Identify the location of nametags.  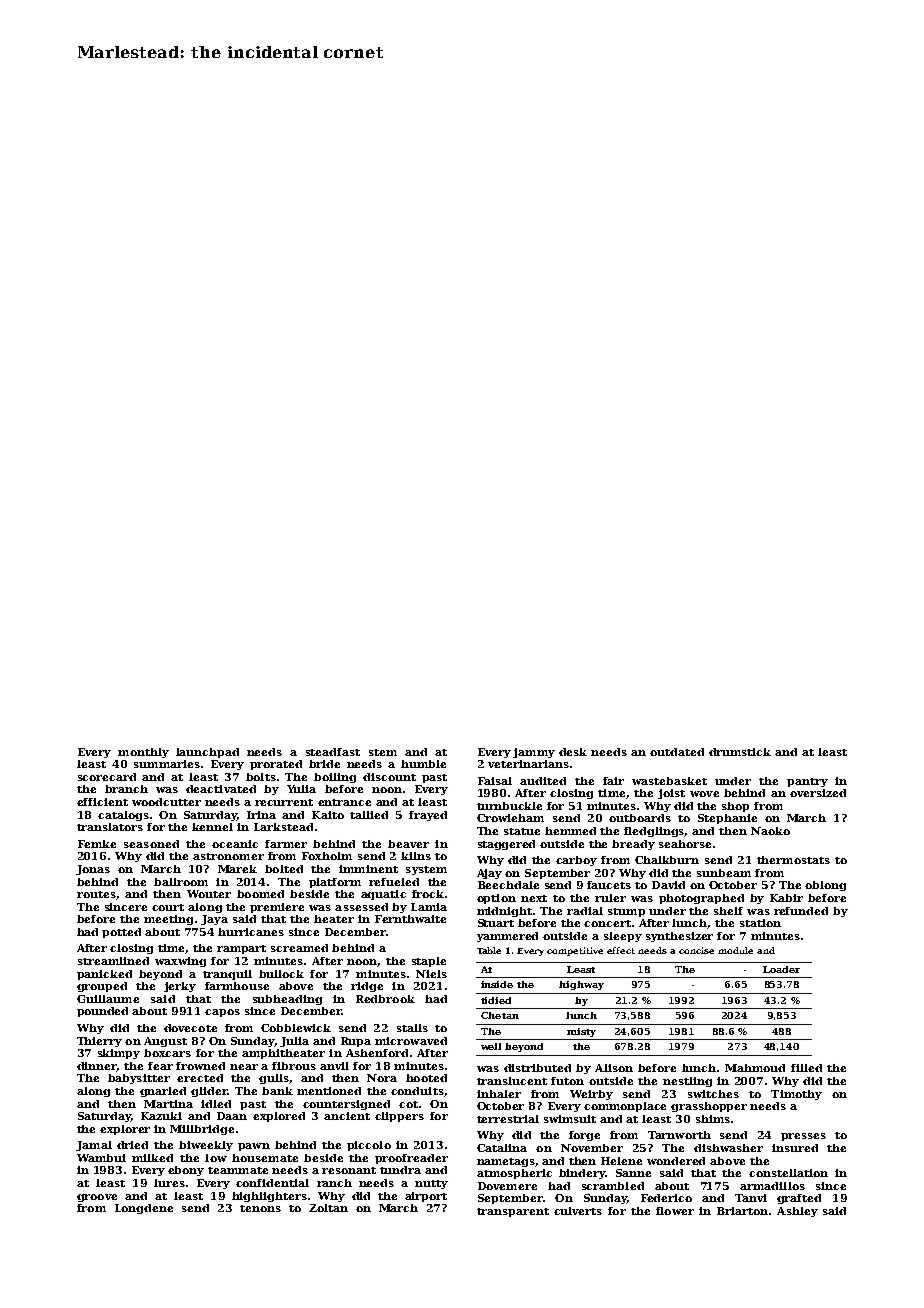
(506, 1162).
